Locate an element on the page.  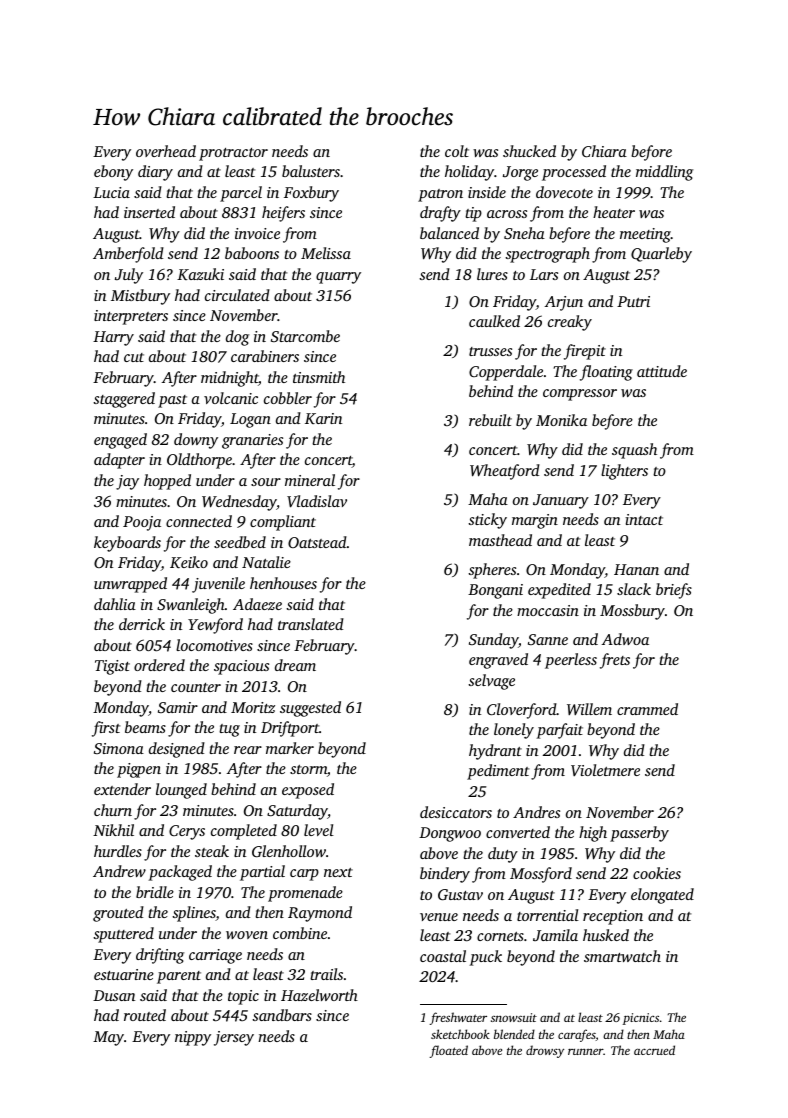
partial is located at coordinates (262, 873).
